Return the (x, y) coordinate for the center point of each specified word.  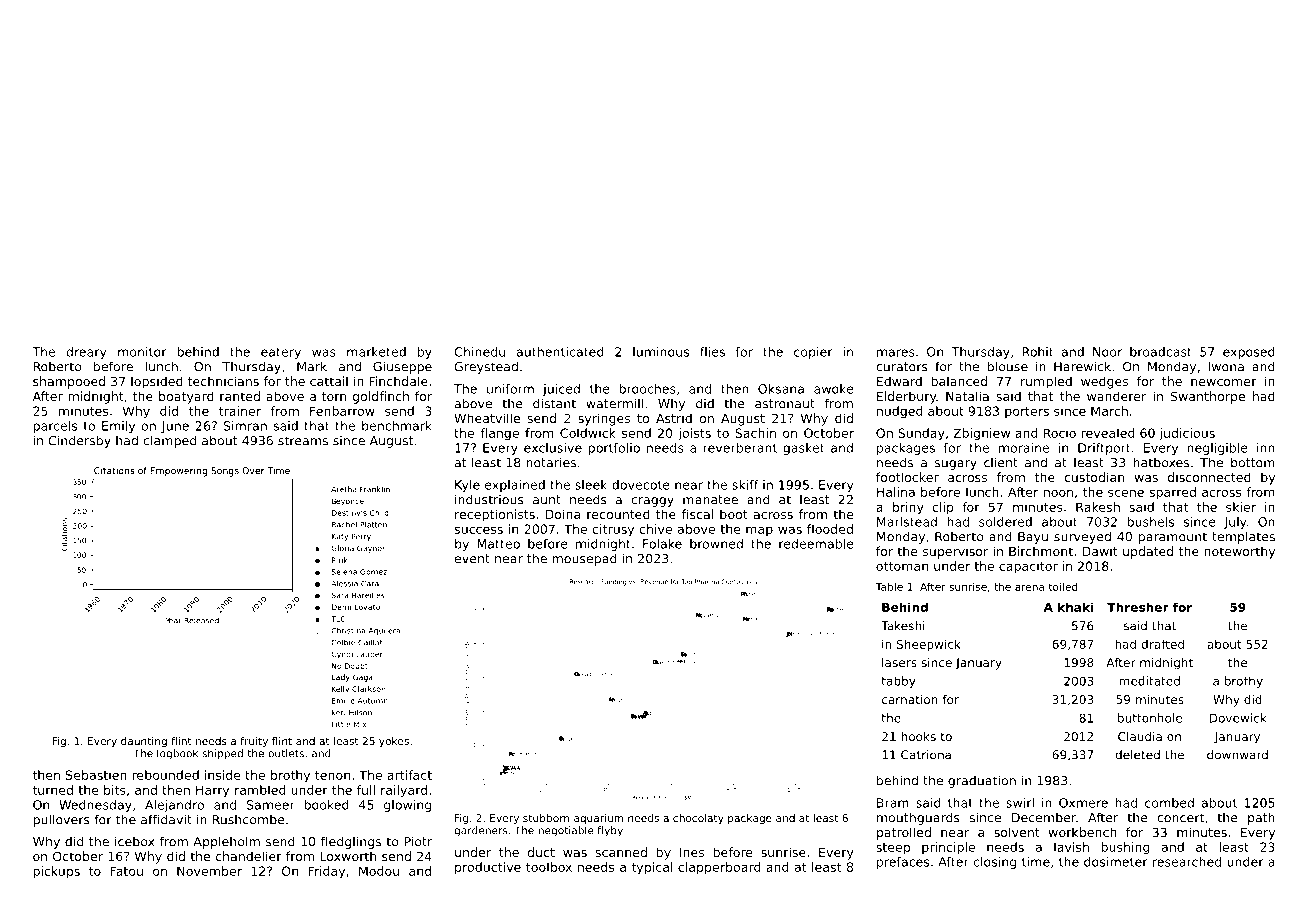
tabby (898, 682)
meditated (1149, 681)
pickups (56, 872)
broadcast (1161, 352)
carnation (910, 699)
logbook (177, 754)
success (479, 530)
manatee (710, 500)
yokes (394, 742)
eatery (281, 353)
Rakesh (1098, 507)
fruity (254, 742)
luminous (661, 352)
